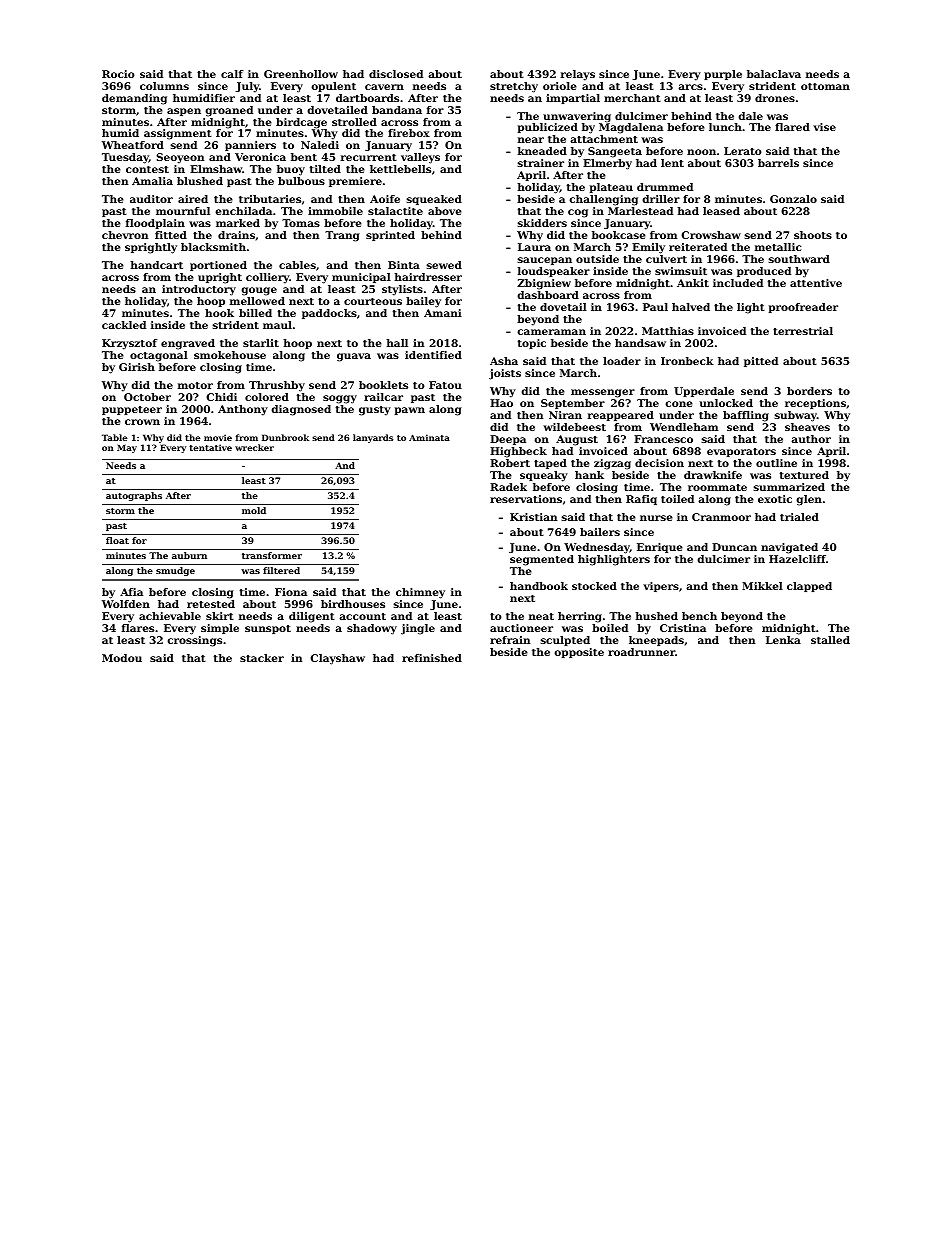 The image size is (952, 1233). Describe the element at coordinates (409, 133) in the page. I see `firebox` at that location.
